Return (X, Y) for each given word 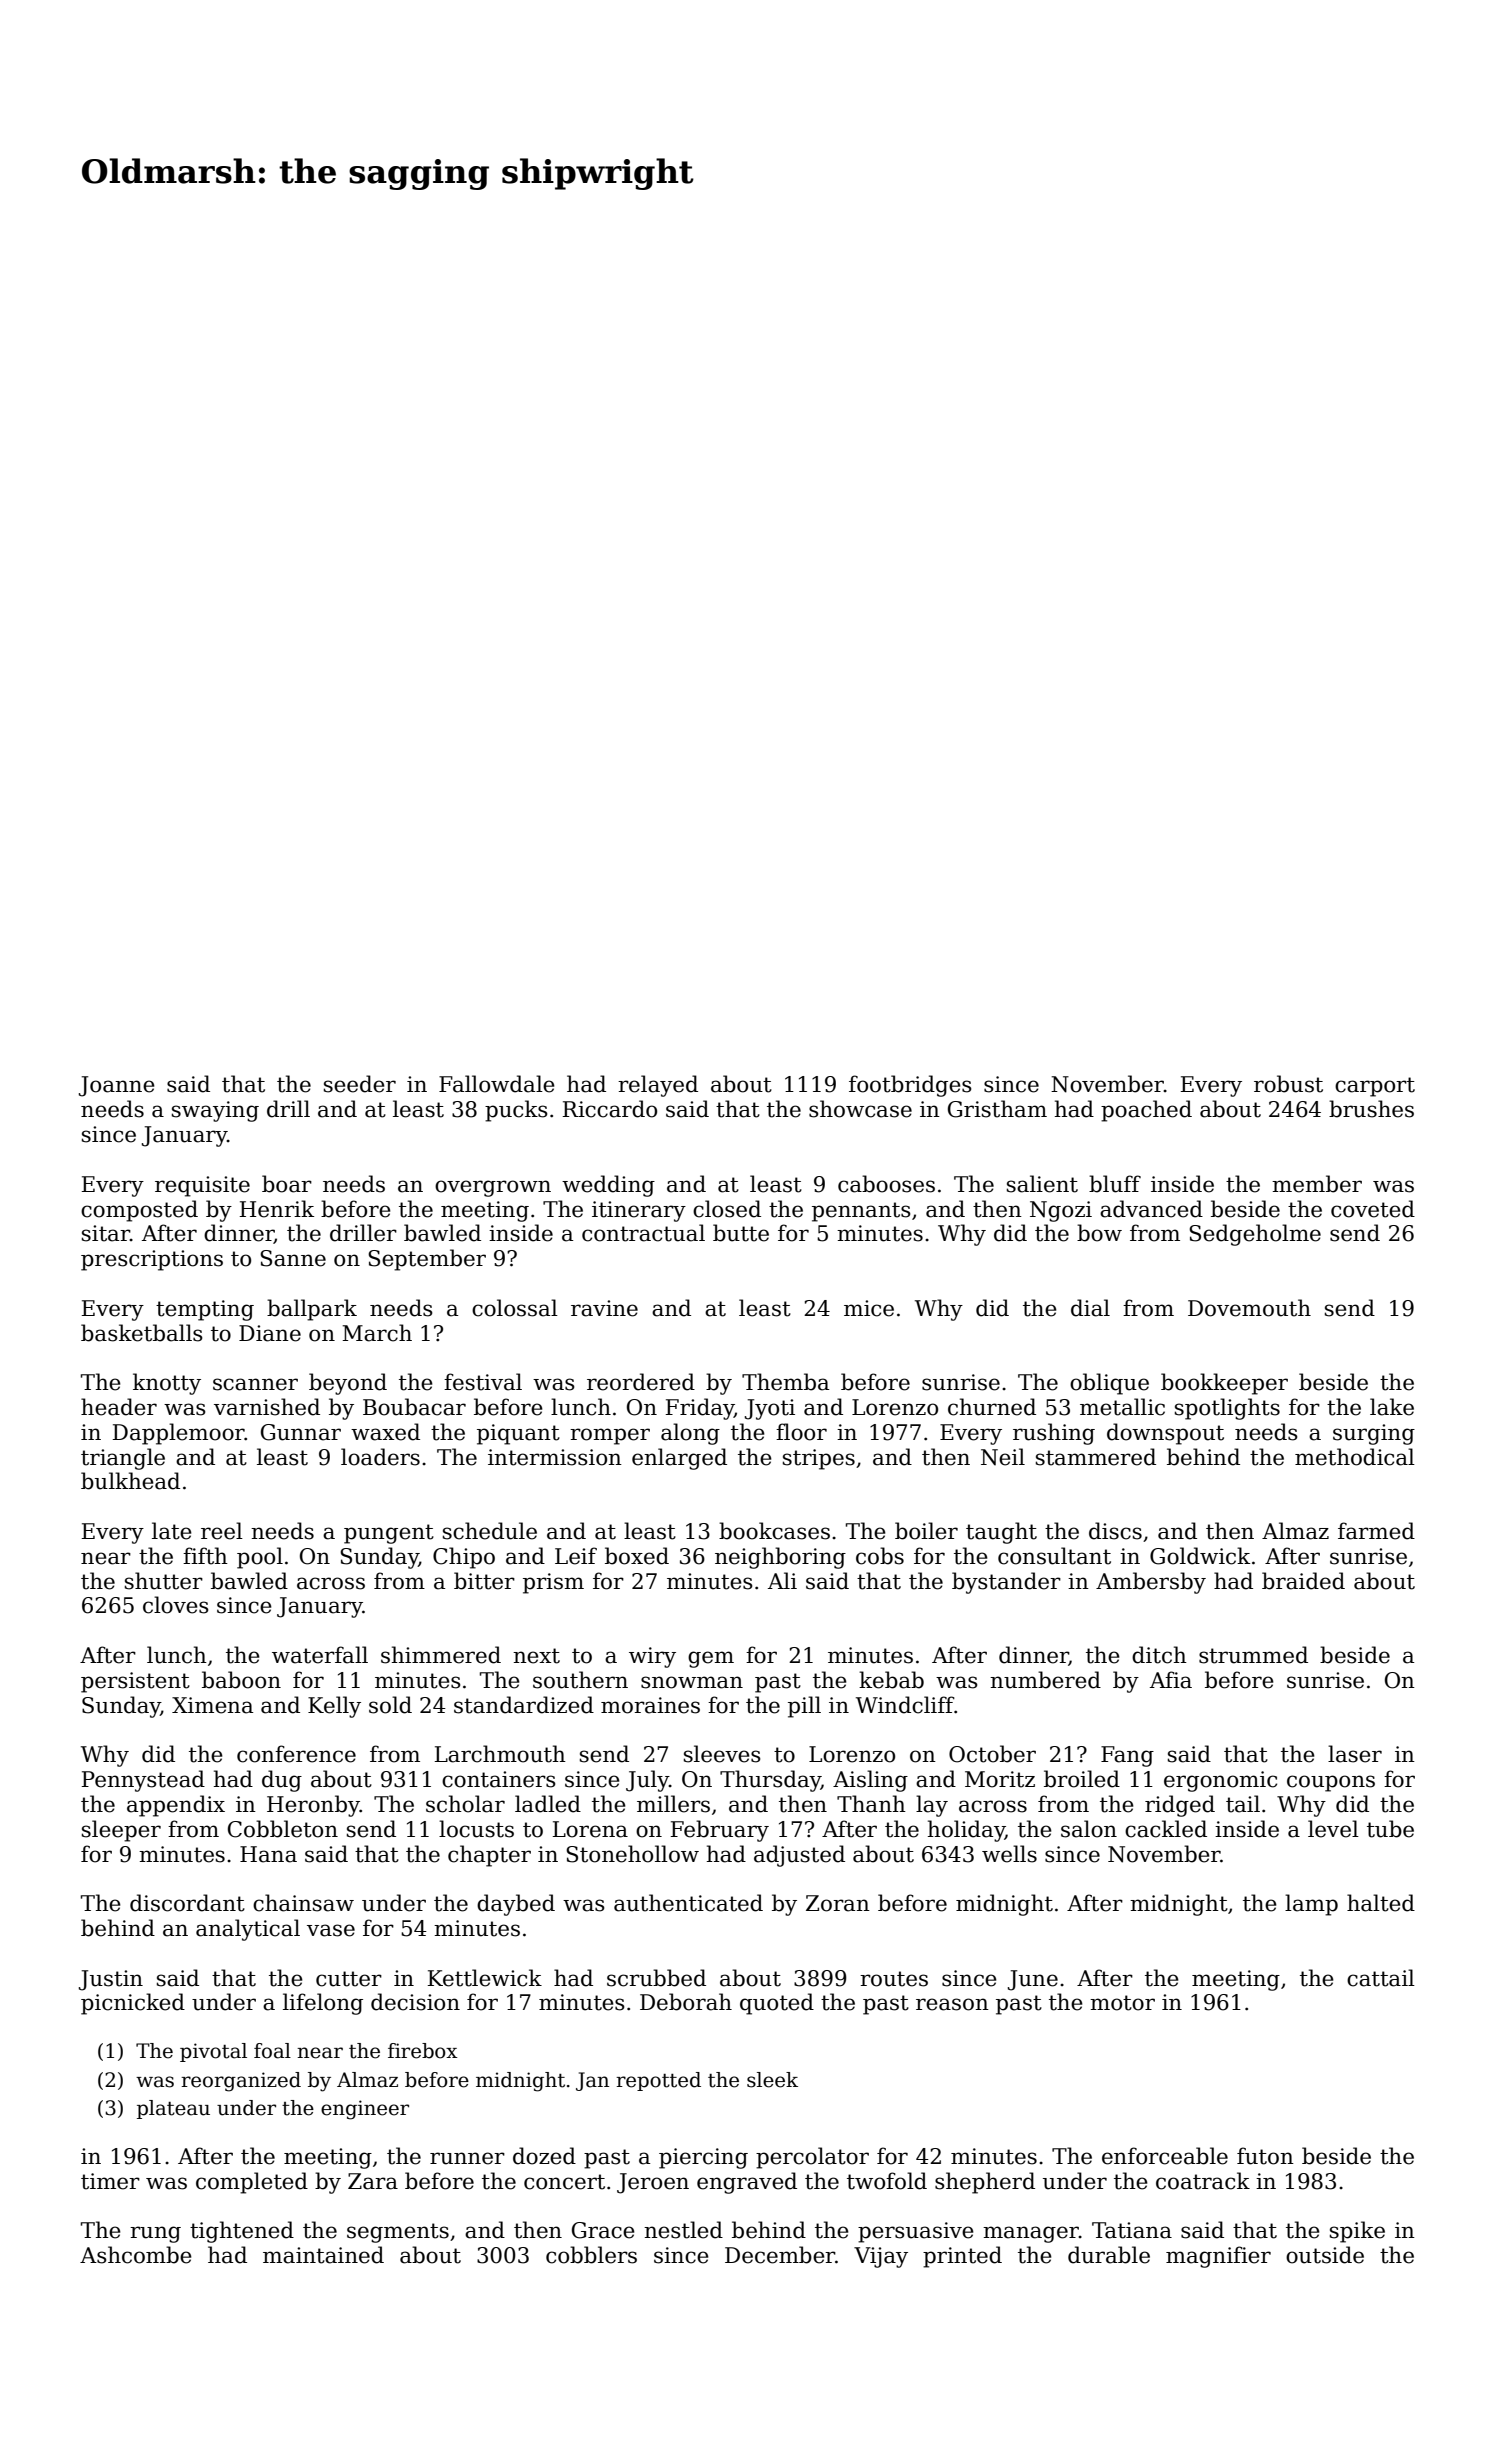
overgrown (493, 1188)
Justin (111, 1980)
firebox (423, 2051)
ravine (604, 1308)
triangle (123, 1459)
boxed (637, 1556)
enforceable (1165, 2156)
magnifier (1218, 2257)
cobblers (591, 2255)
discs (1115, 1531)
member (1317, 1184)
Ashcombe (136, 2255)
